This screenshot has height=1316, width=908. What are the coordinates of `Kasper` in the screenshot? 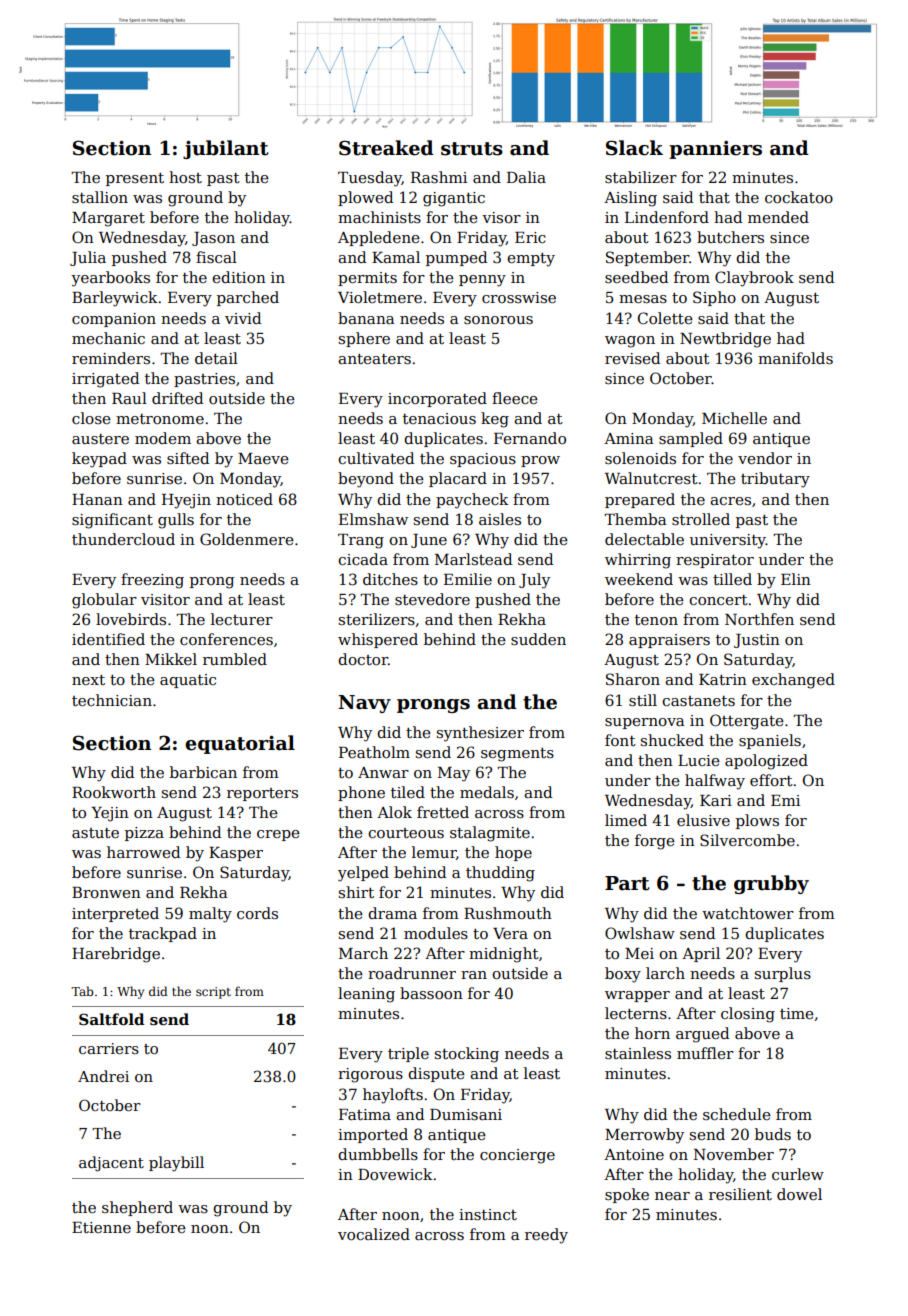 It's located at (236, 854).
